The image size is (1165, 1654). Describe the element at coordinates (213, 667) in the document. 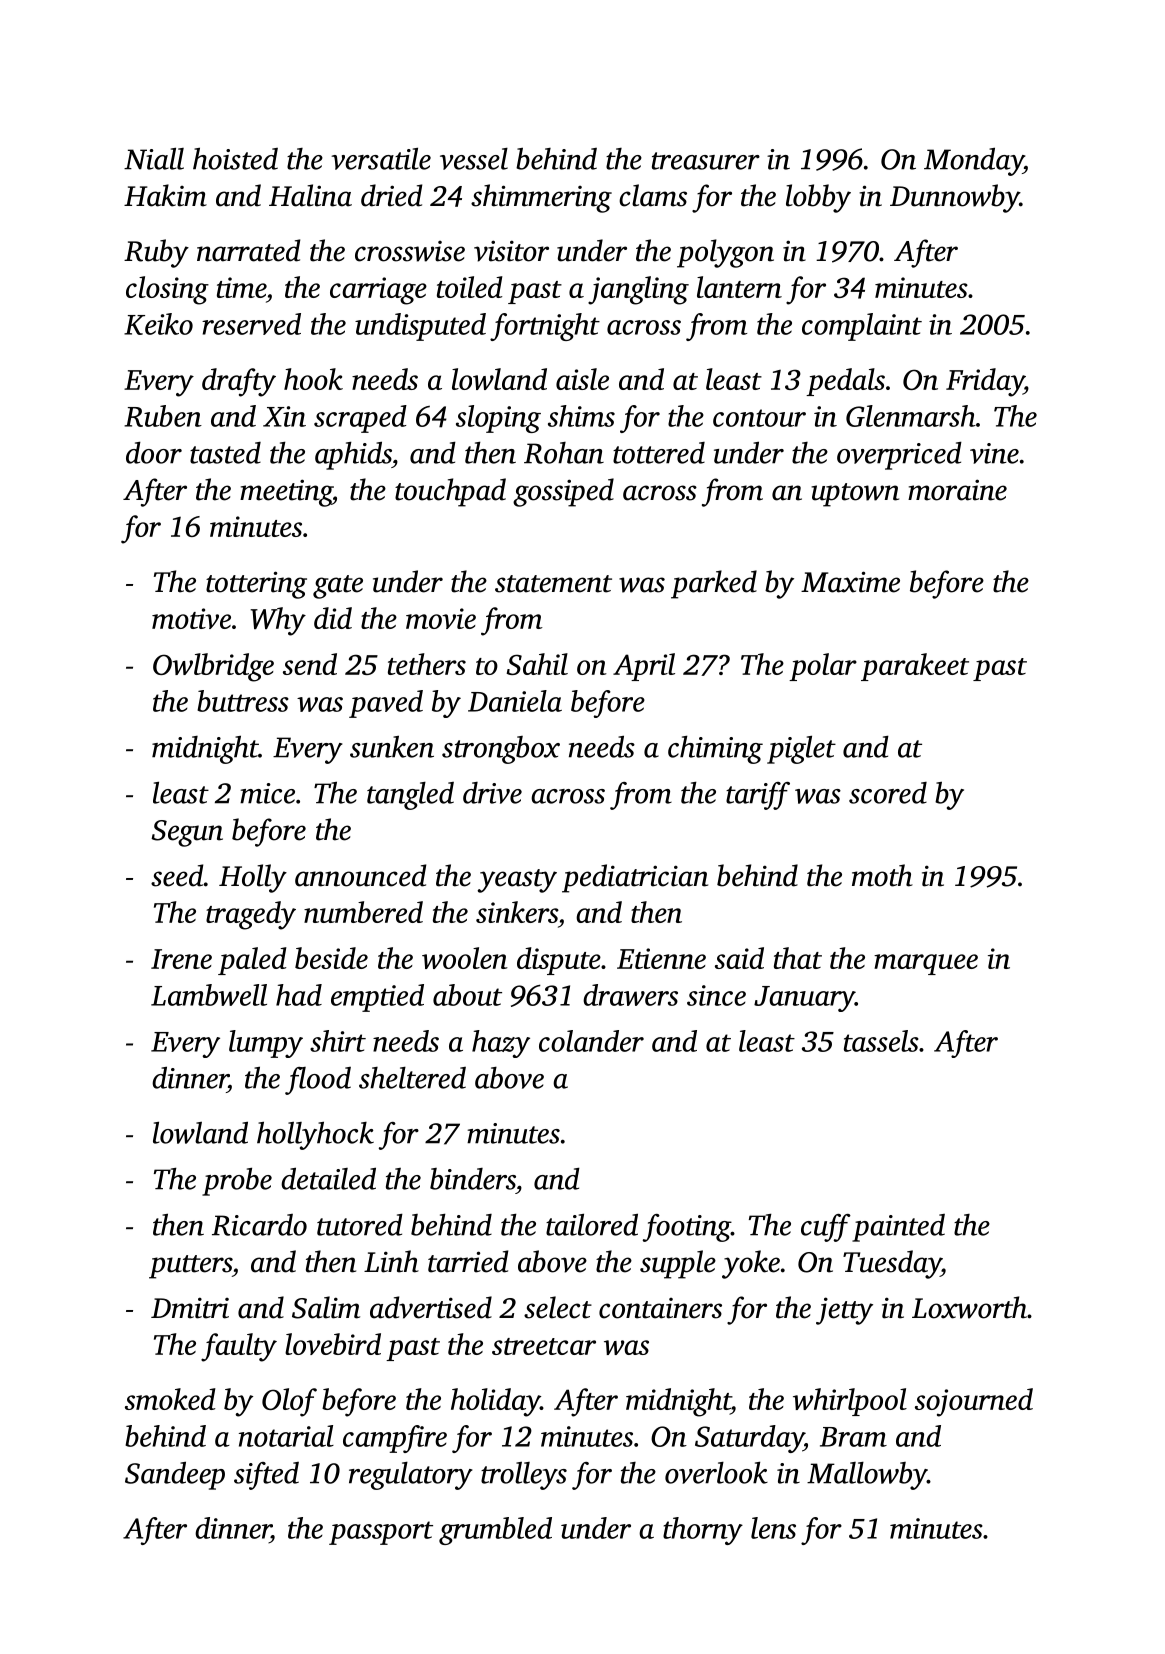

I see `Owlbridge` at that location.
